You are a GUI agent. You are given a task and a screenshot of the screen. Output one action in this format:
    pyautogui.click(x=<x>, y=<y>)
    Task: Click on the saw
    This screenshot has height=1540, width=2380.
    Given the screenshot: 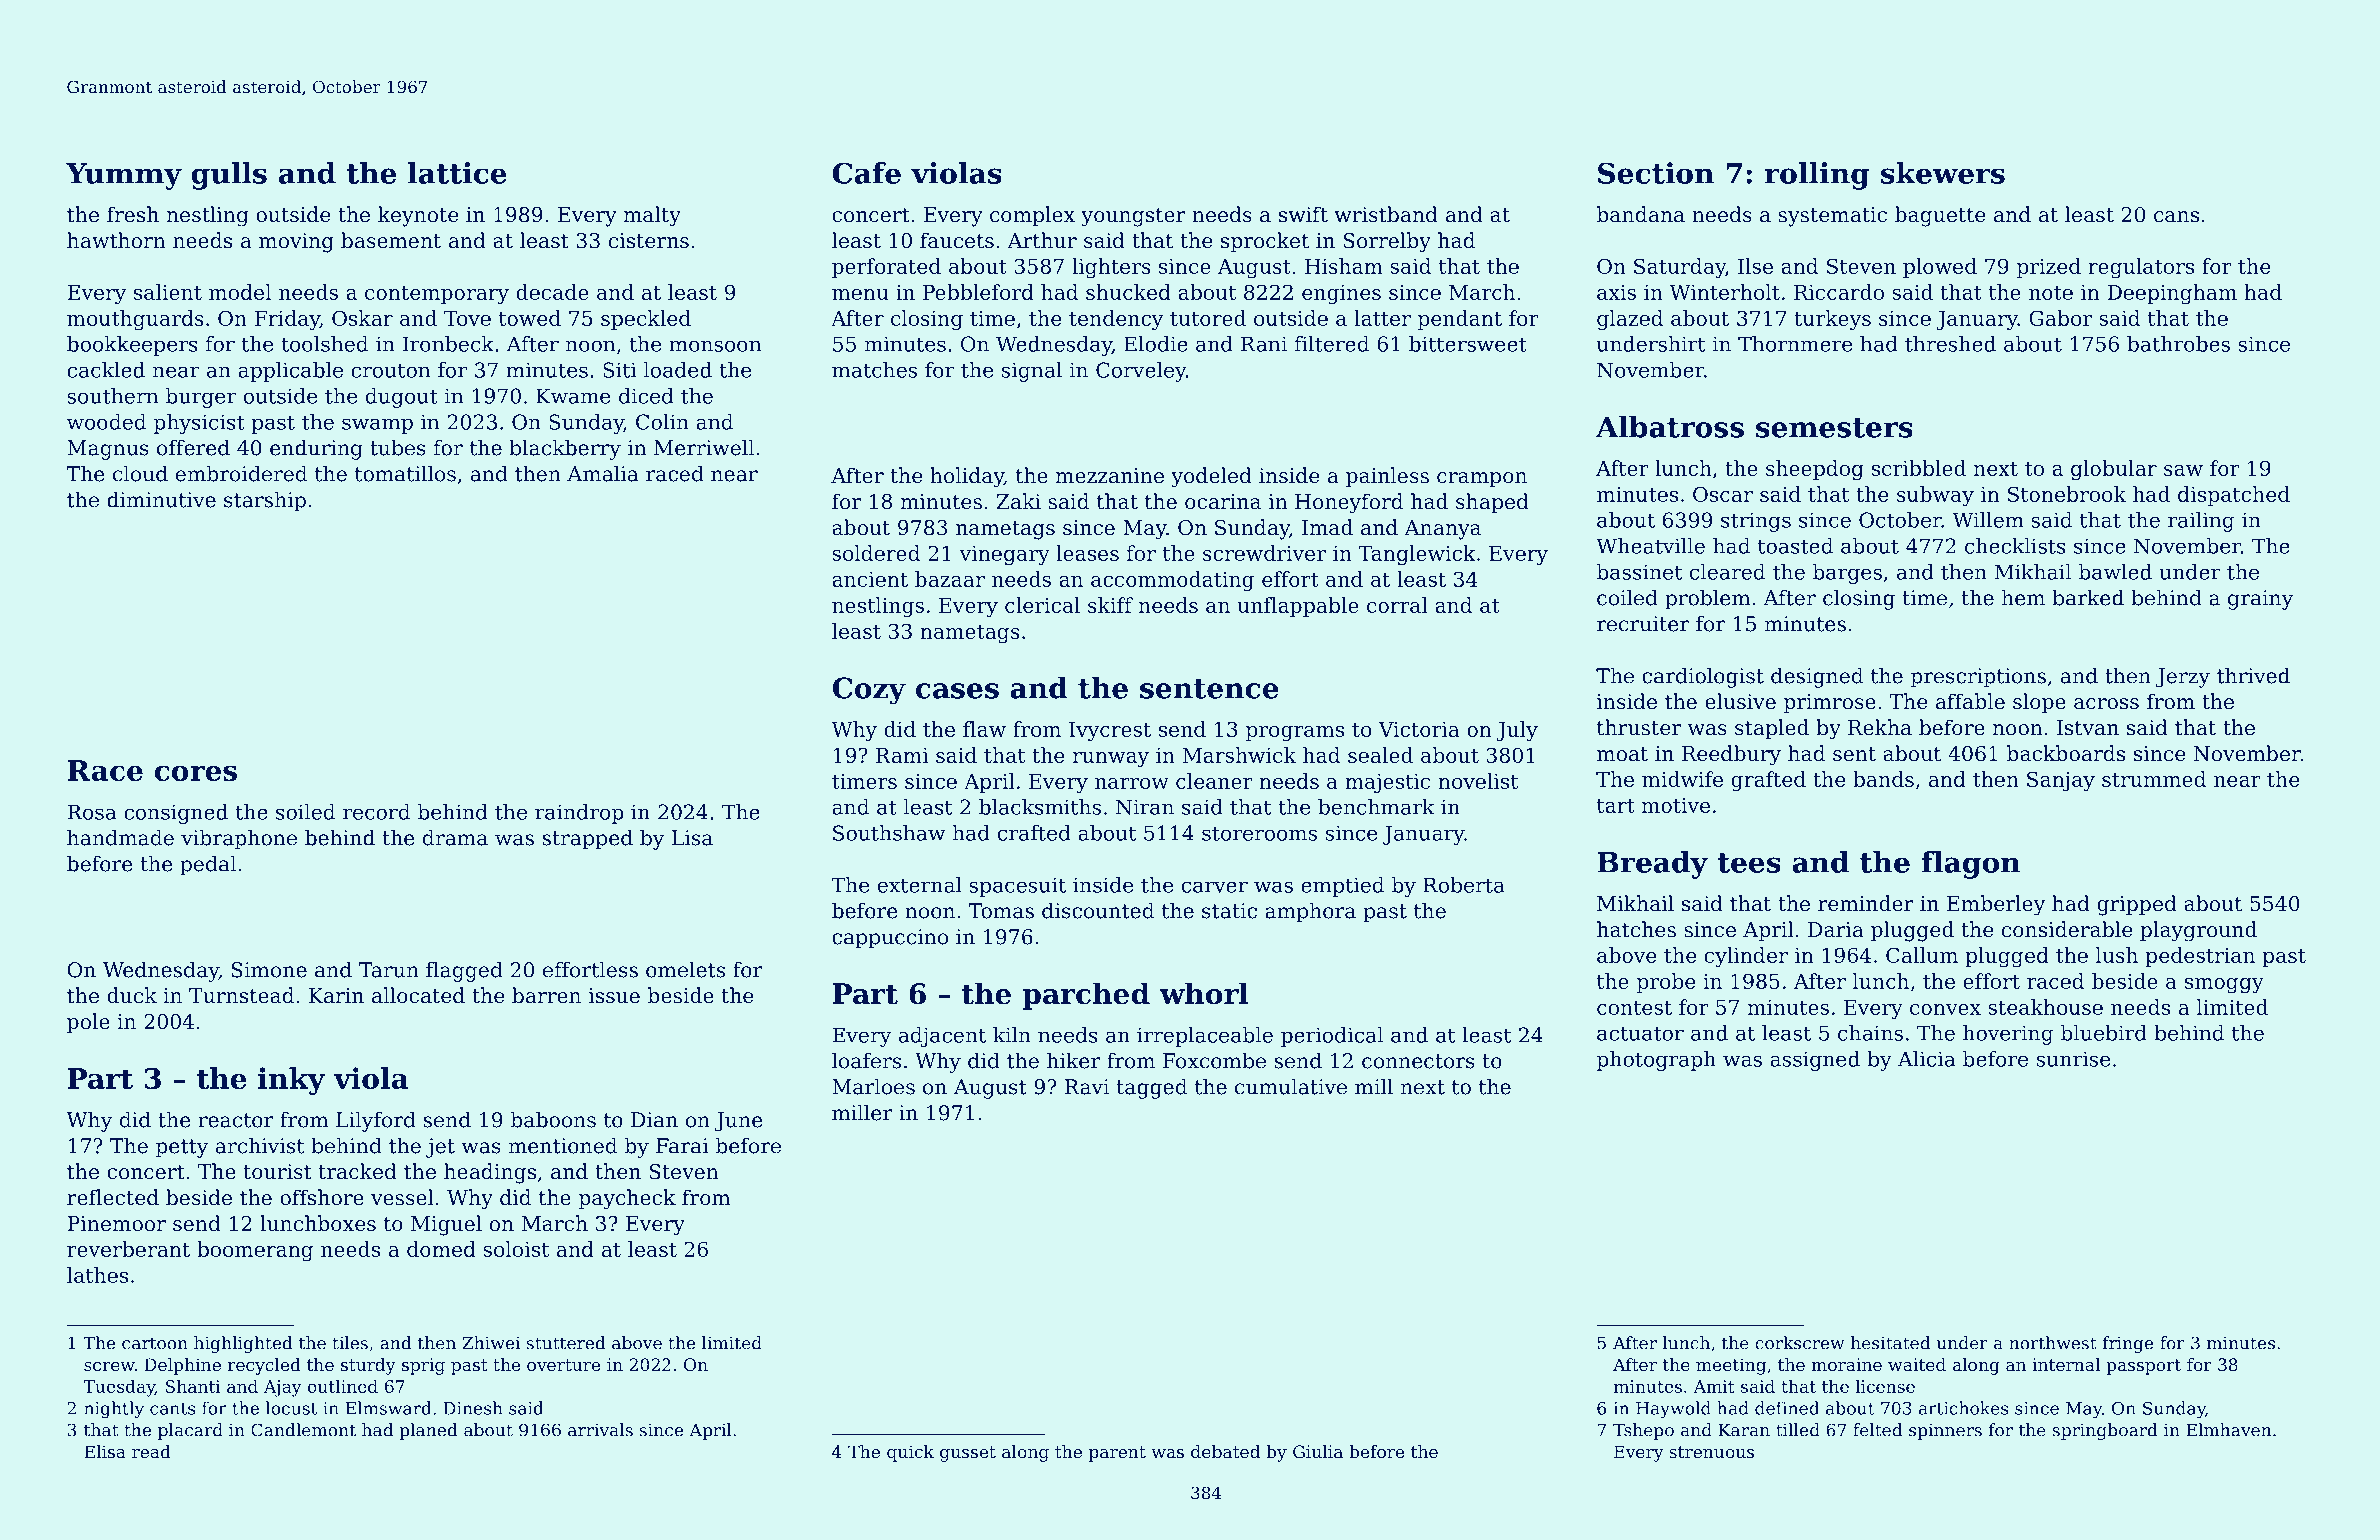 What is the action you would take?
    pyautogui.click(x=2183, y=470)
